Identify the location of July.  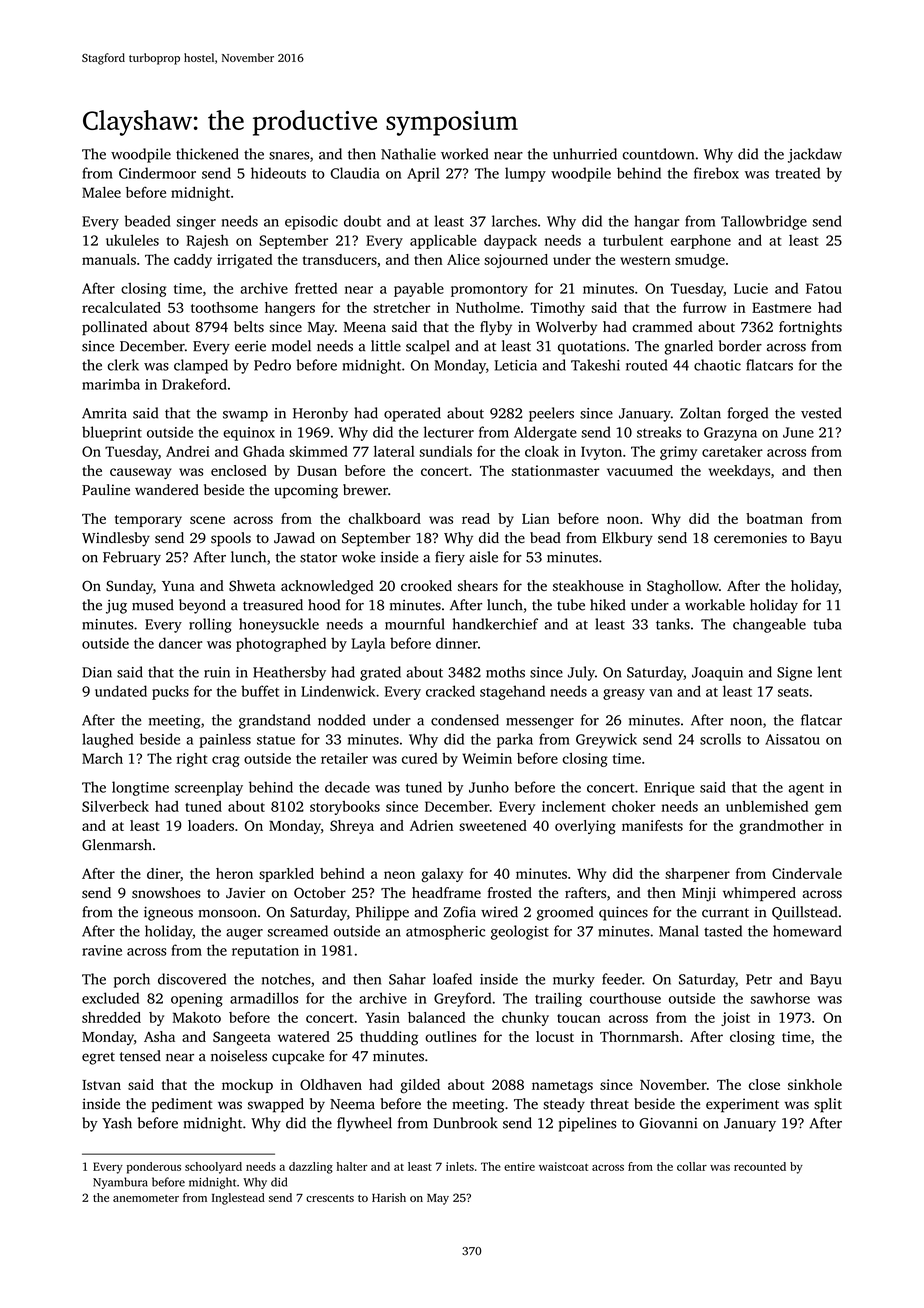
(581, 673).
